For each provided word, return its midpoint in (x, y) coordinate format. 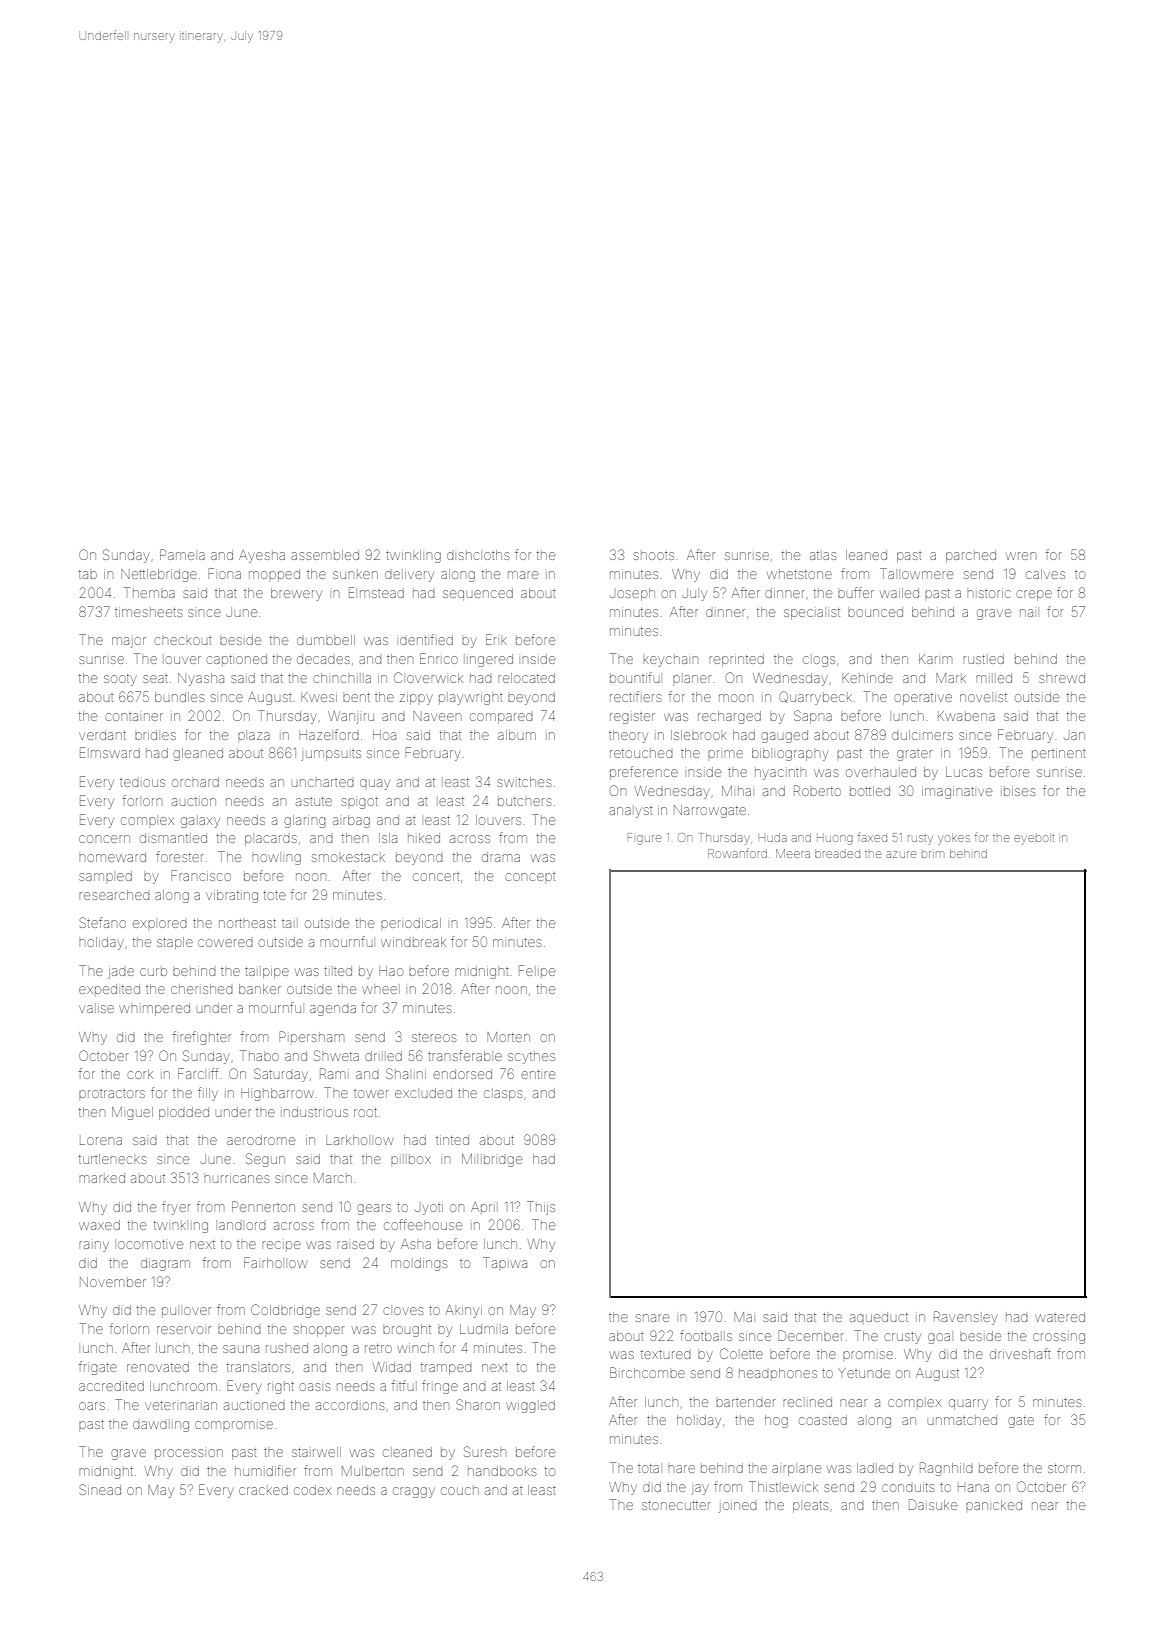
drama (501, 857)
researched (114, 895)
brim (933, 854)
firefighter (202, 1038)
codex (313, 1490)
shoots (654, 556)
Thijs (541, 1208)
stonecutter (676, 1505)
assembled (325, 555)
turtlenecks (112, 1159)
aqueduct (879, 1317)
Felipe (537, 970)
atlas (823, 555)
